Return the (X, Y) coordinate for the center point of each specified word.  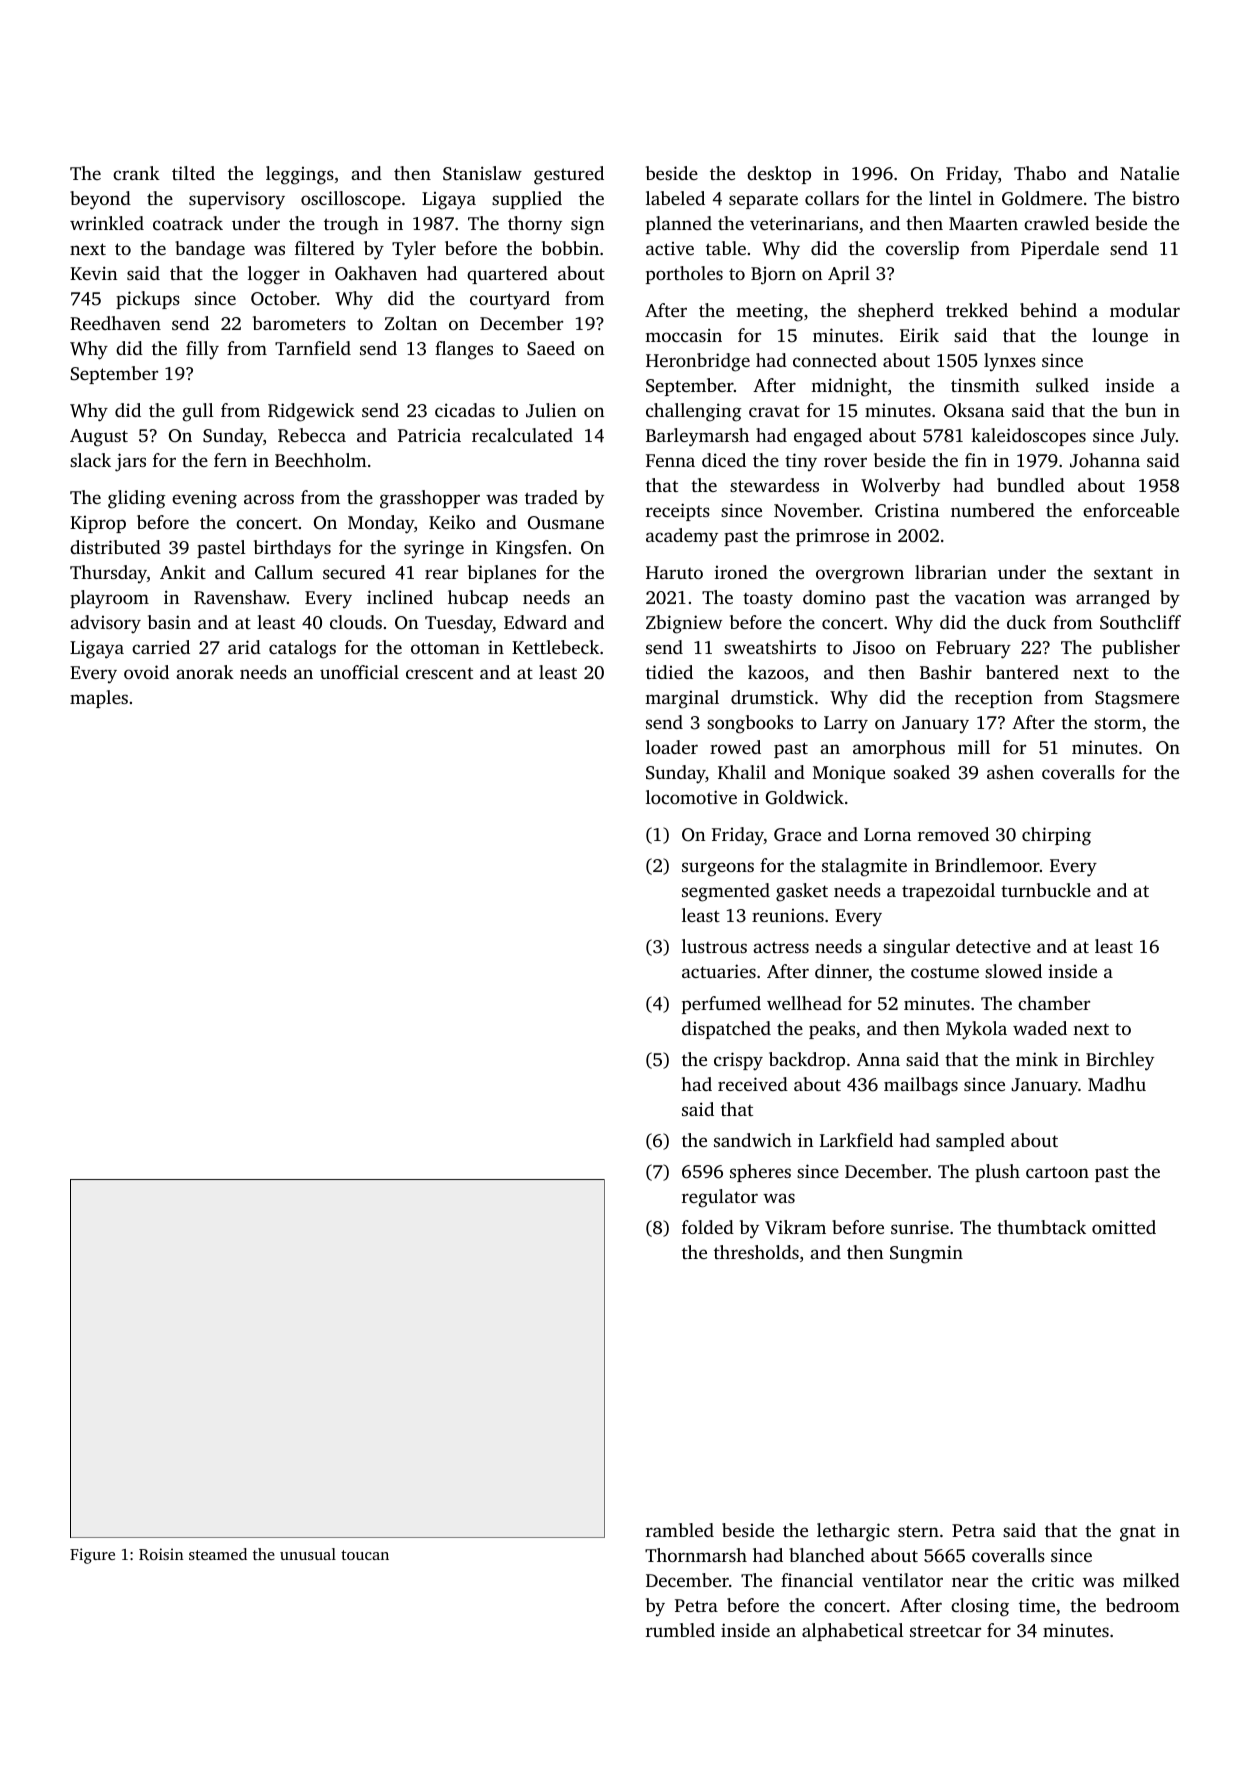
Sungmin (926, 1254)
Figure (92, 1556)
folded (708, 1227)
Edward (535, 622)
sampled (970, 1142)
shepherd (896, 312)
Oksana (974, 410)
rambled (680, 1530)
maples (99, 699)
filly (202, 350)
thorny (535, 225)
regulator (720, 1198)
